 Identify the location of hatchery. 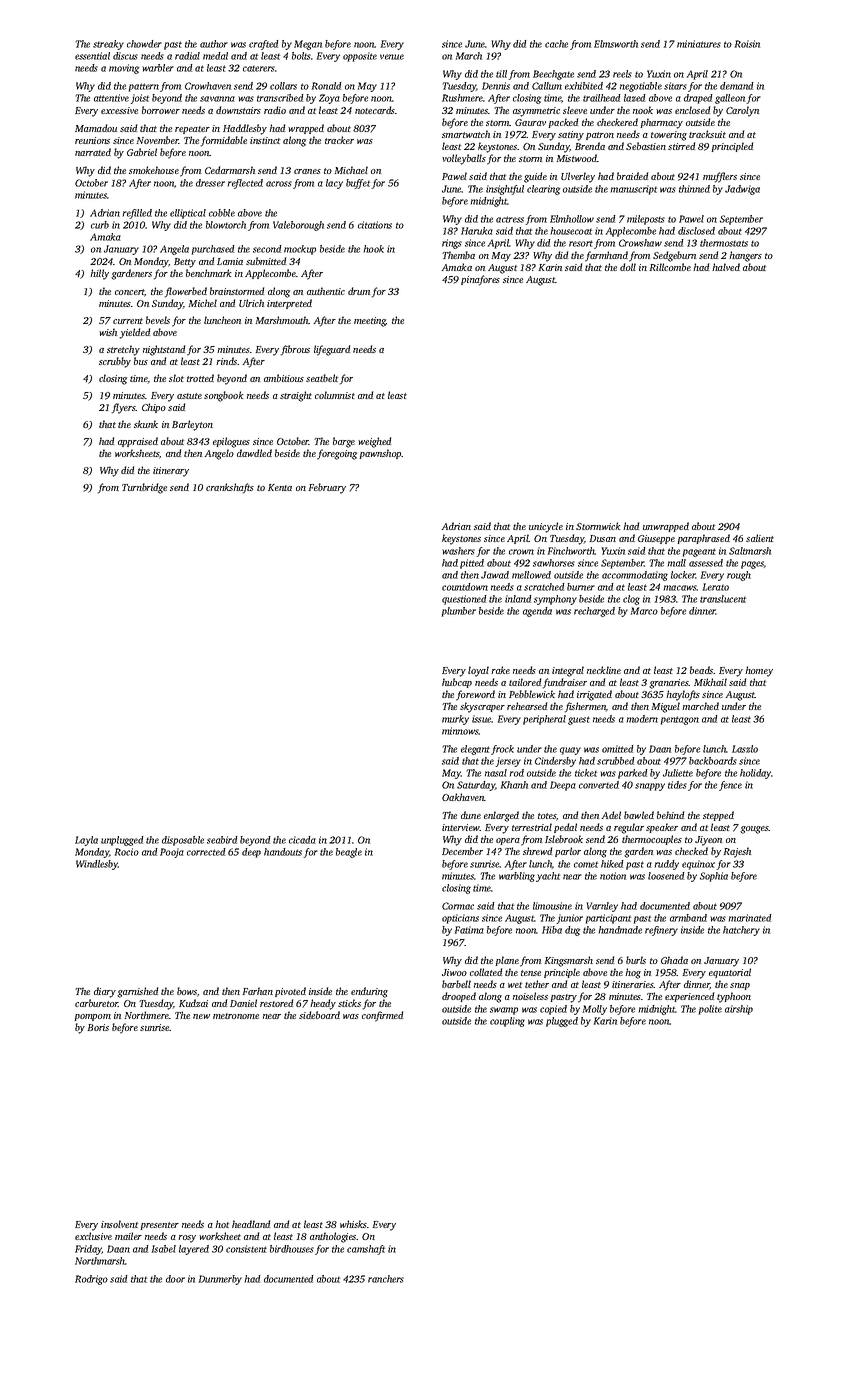
(741, 931).
